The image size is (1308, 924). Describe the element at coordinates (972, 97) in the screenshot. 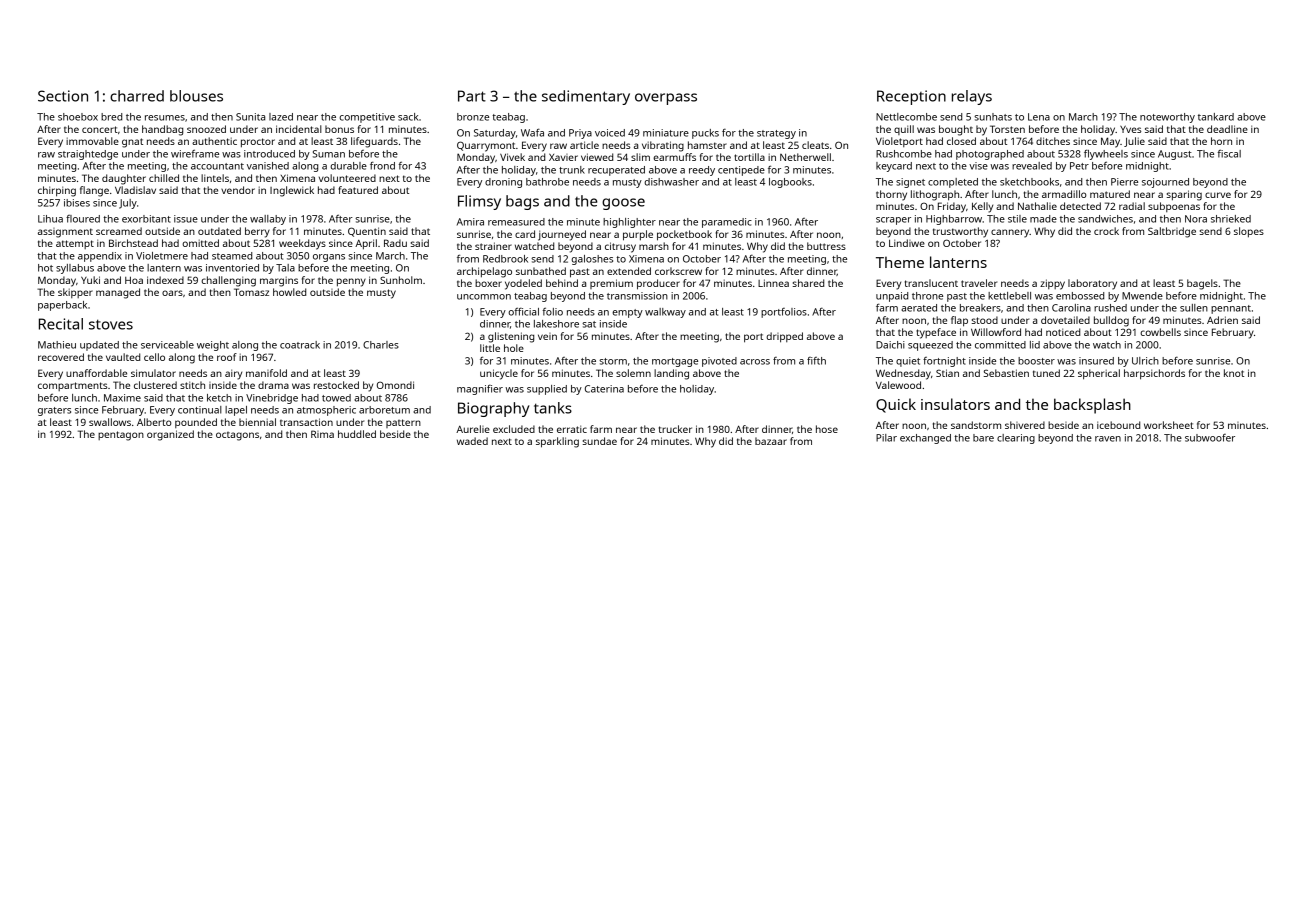

I see `relays` at that location.
